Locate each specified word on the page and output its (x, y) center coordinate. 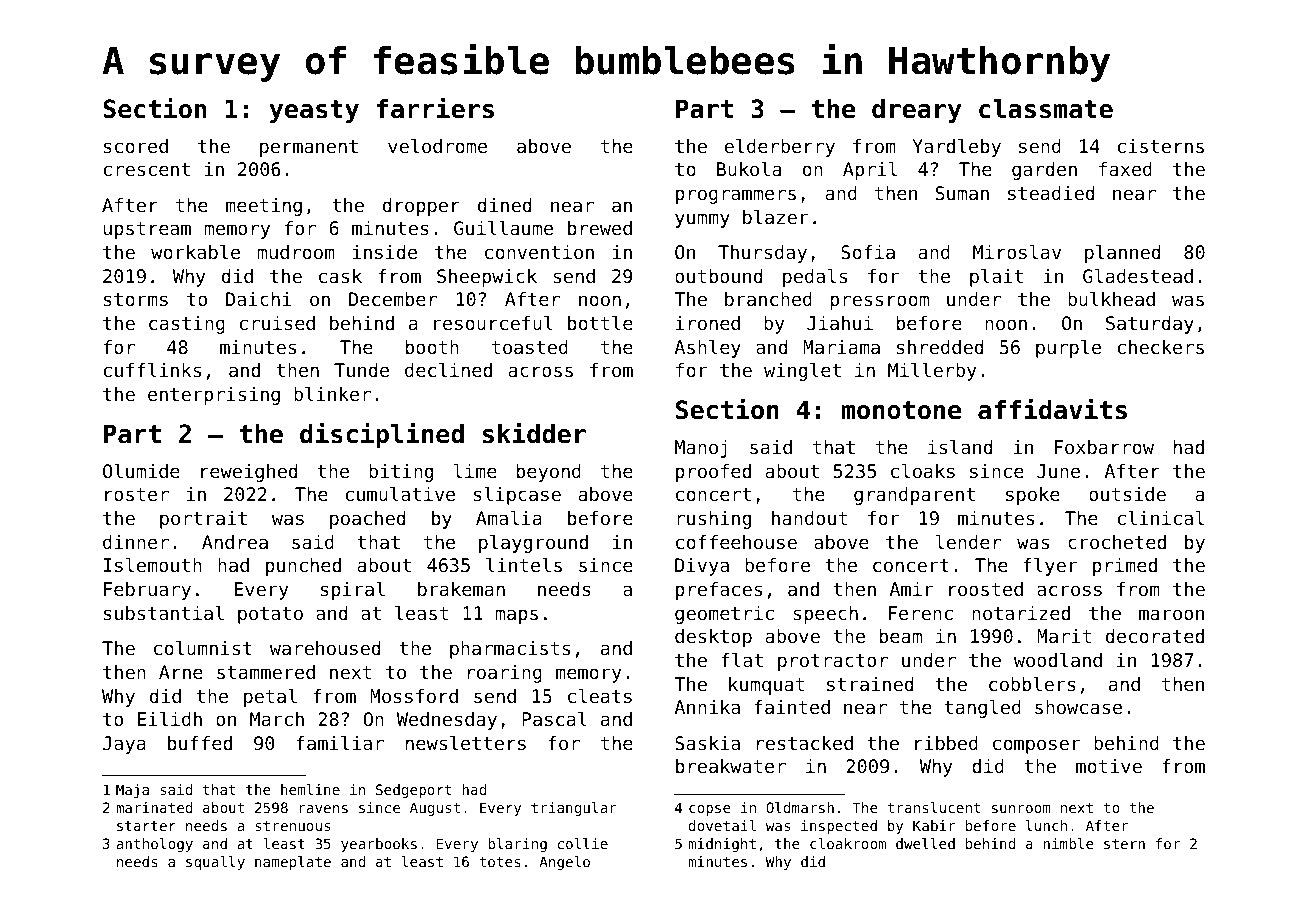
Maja (132, 791)
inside (384, 252)
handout (809, 518)
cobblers (1032, 683)
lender (968, 541)
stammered (266, 672)
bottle (600, 322)
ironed (708, 323)
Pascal (554, 718)
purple (1068, 348)
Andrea (235, 542)
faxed (1125, 169)
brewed (600, 228)
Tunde (361, 370)
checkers (1161, 347)
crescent (147, 169)
